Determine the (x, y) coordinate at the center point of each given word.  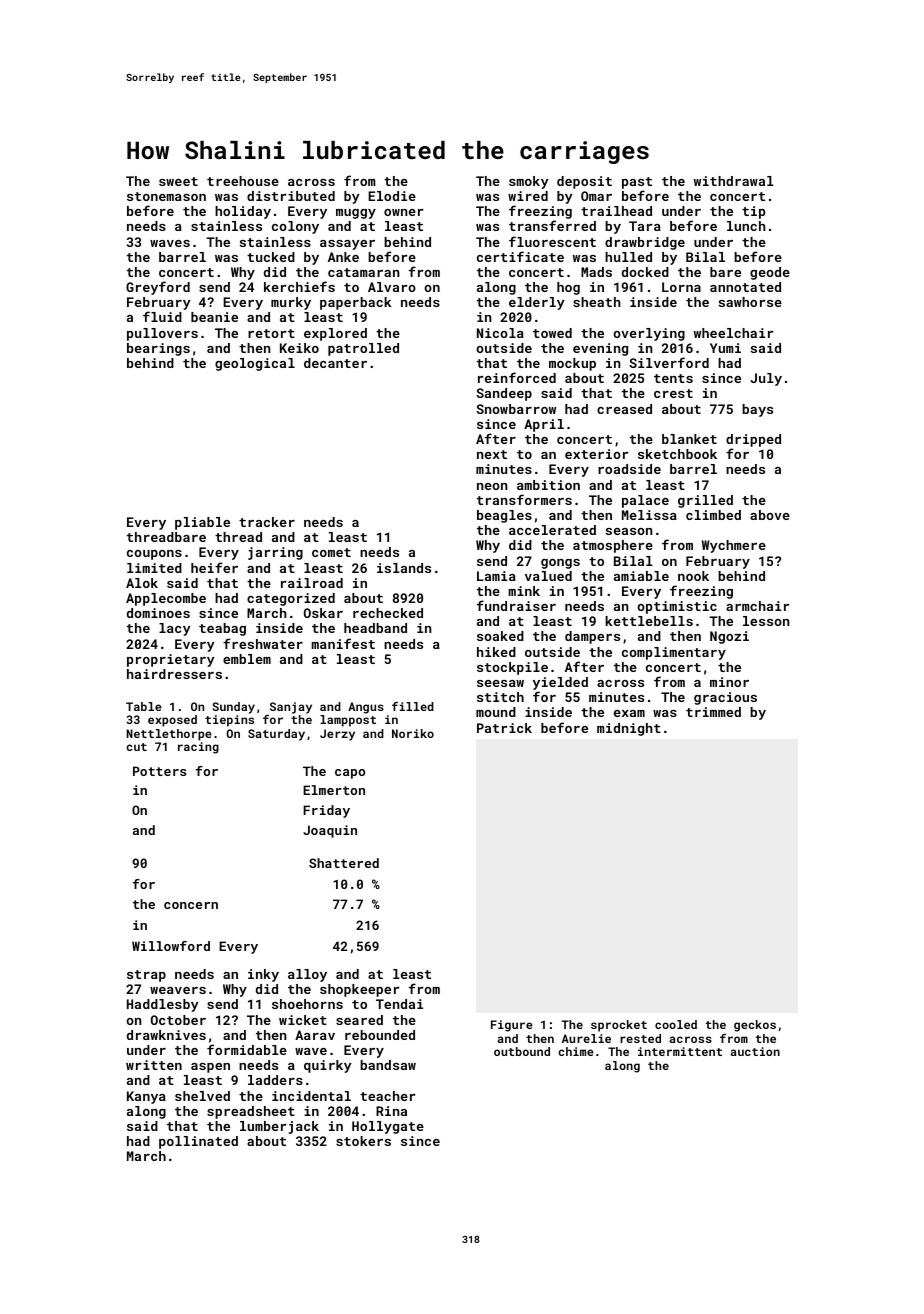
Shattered (344, 863)
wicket (303, 1020)
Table (144, 706)
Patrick (504, 728)
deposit (584, 182)
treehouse (243, 181)
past (637, 183)
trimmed (713, 712)
